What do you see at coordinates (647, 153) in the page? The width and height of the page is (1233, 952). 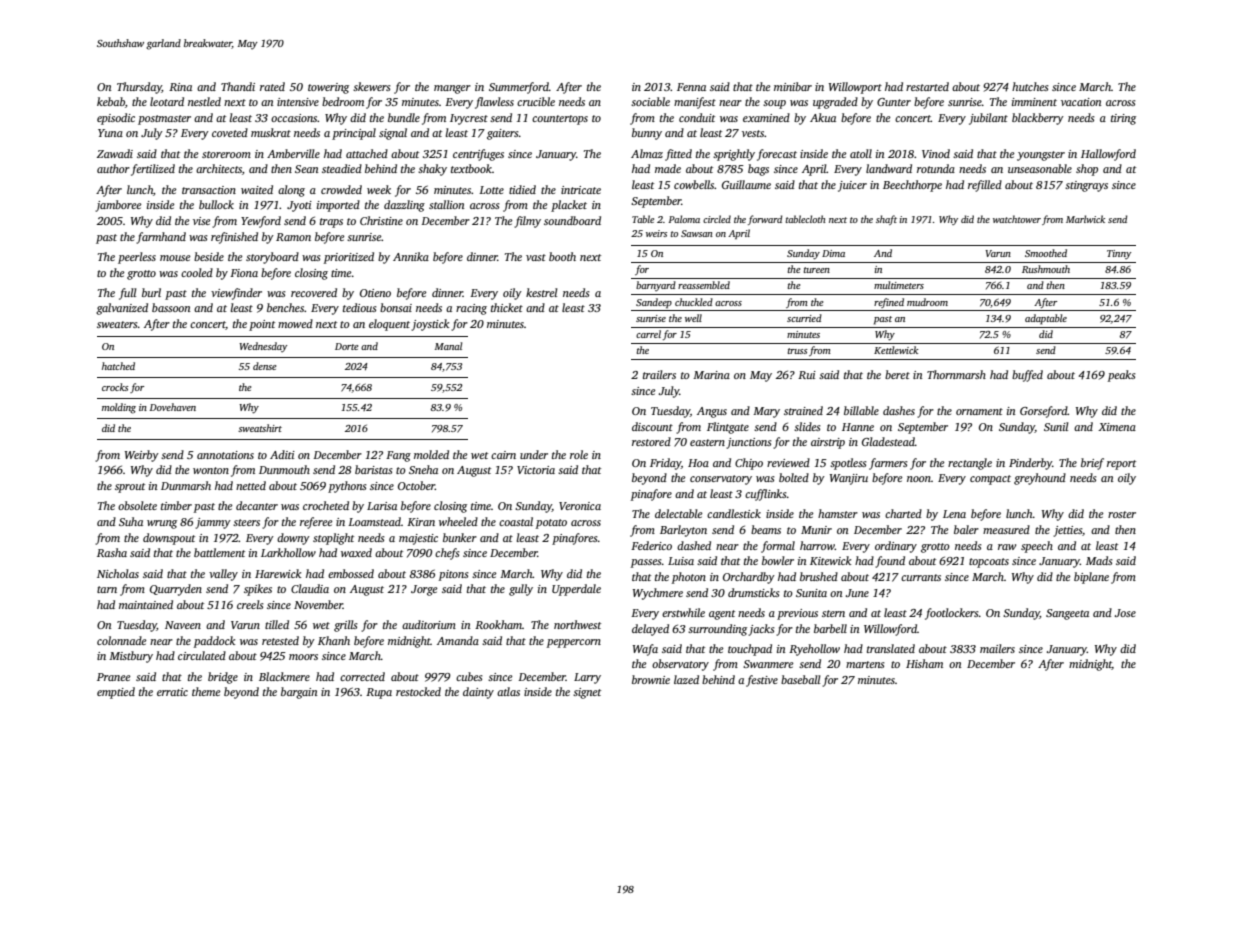 I see `Almaz` at bounding box center [647, 153].
